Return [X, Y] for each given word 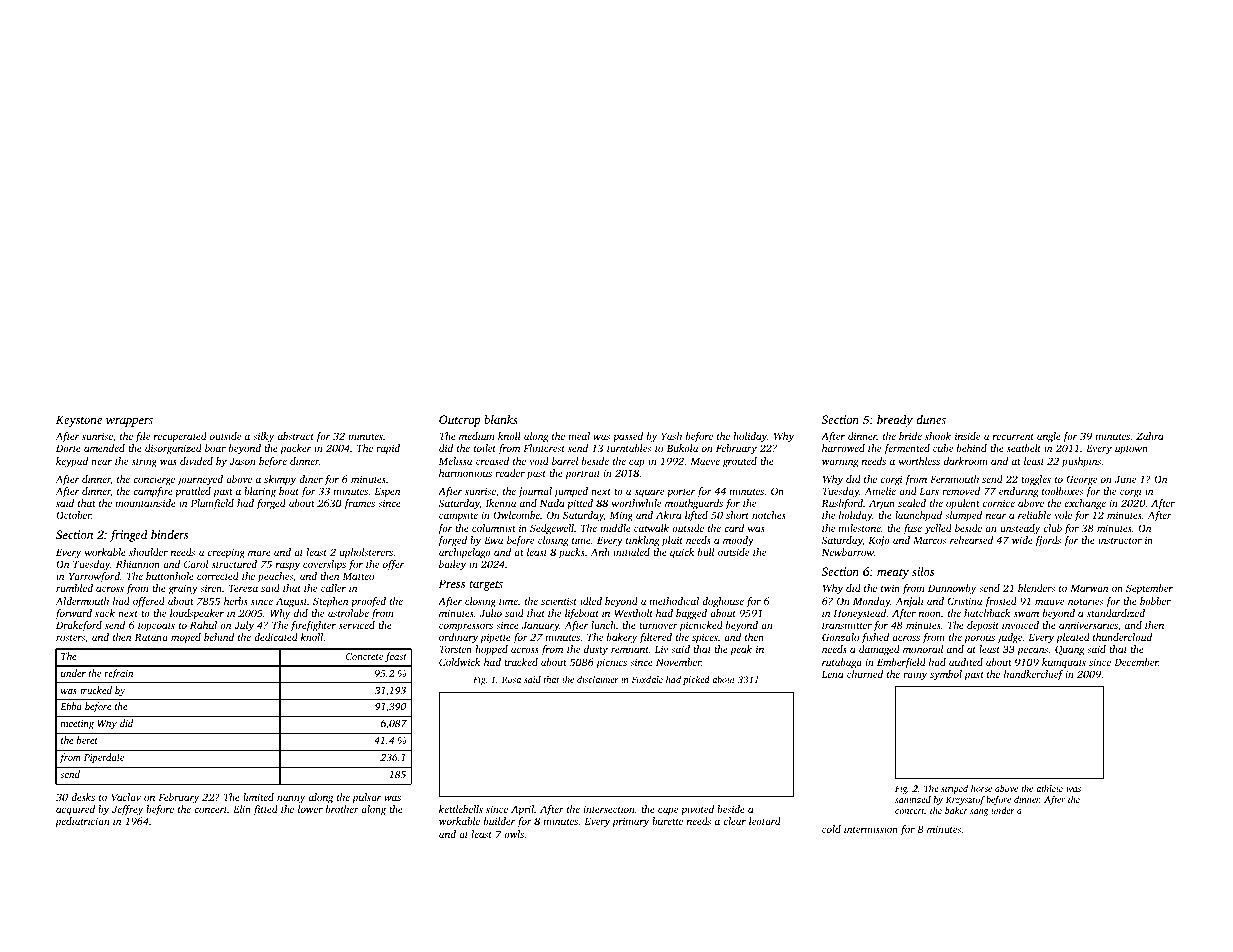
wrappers [129, 422]
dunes [931, 419]
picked [696, 680]
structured [234, 564]
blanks [501, 419]
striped [954, 789]
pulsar [366, 798]
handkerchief [1033, 675]
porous [979, 639]
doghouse [723, 602]
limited [258, 797]
